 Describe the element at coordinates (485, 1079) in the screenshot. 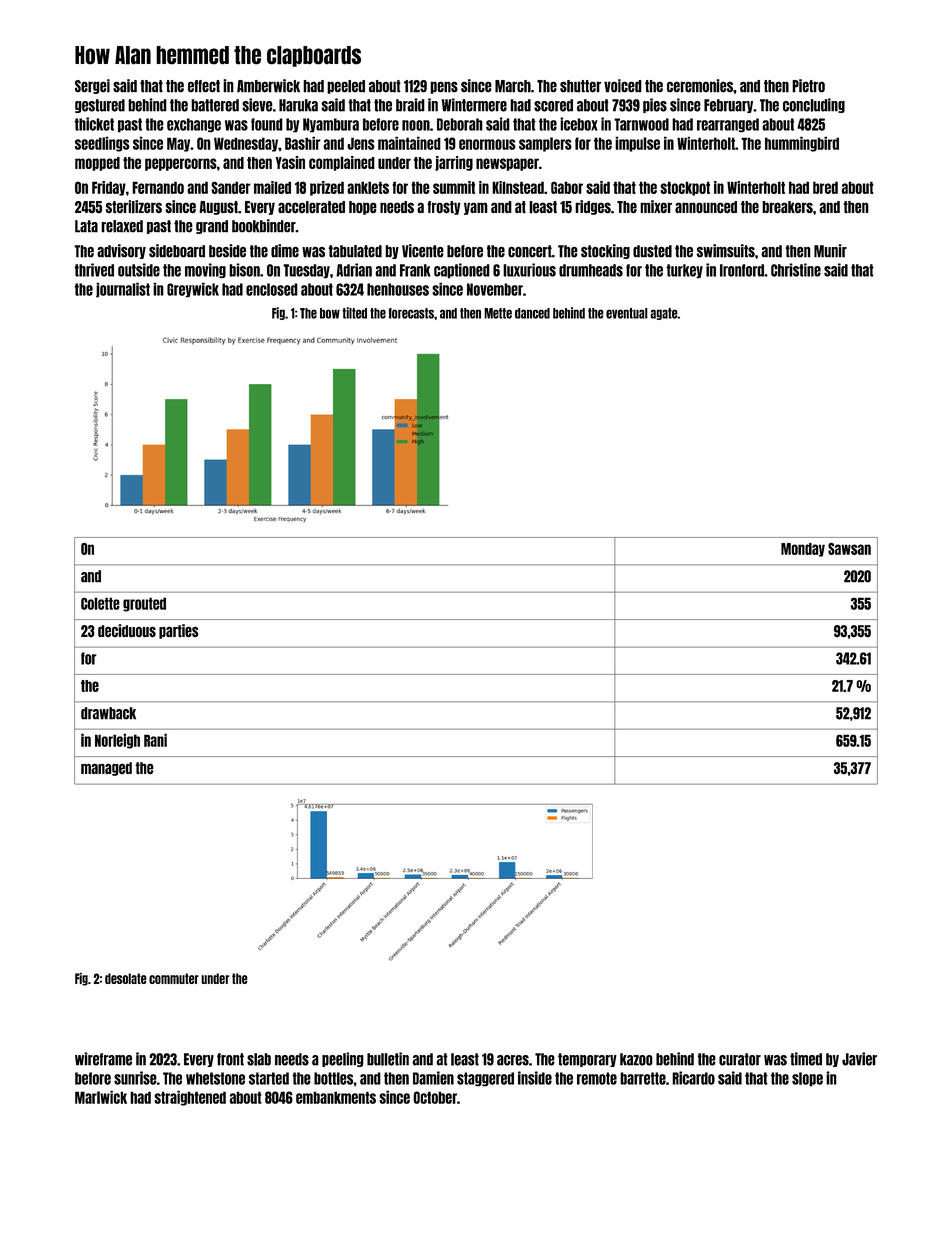

I see `staggered` at that location.
